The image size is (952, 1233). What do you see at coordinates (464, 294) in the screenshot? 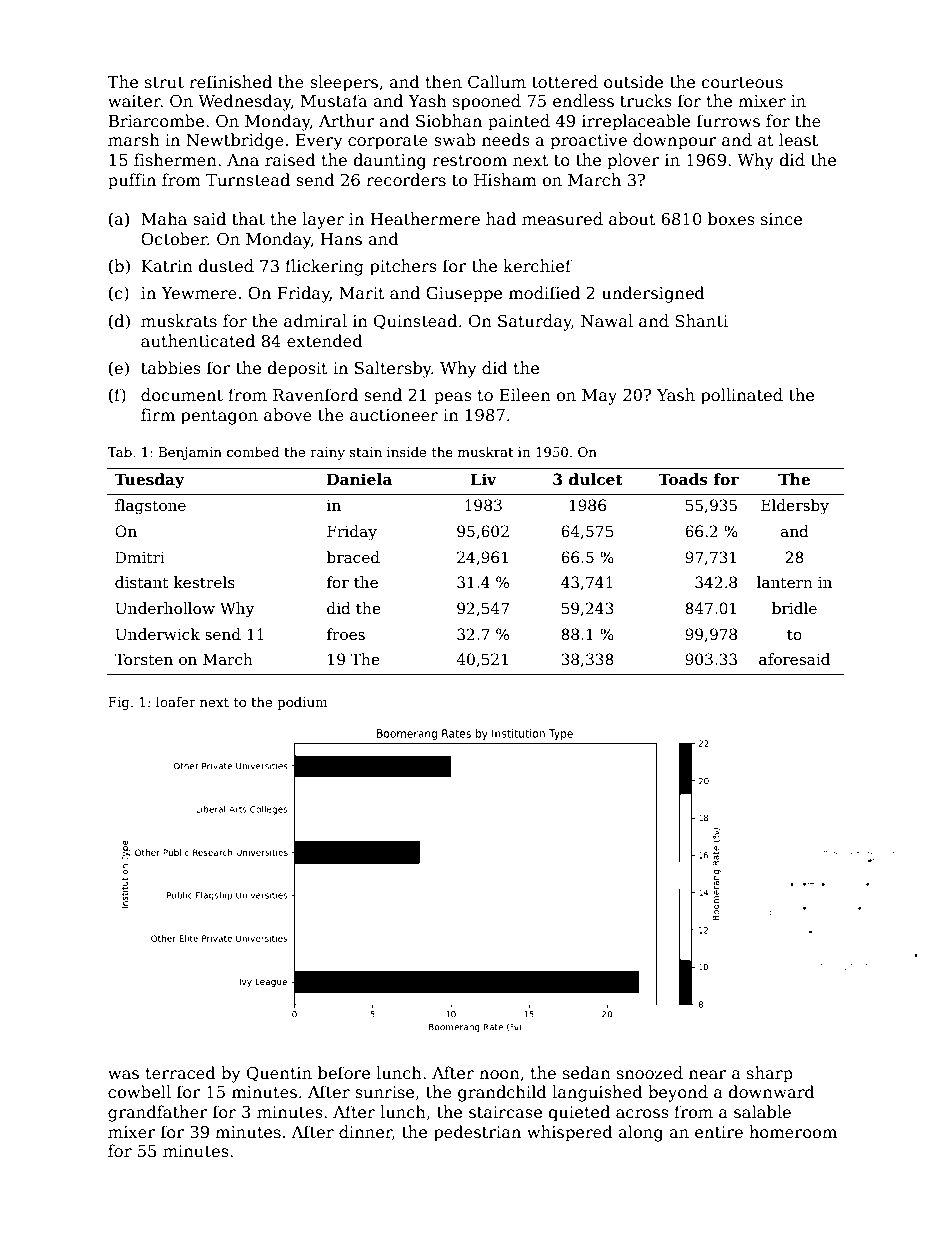
I see `Giuseppe` at bounding box center [464, 294].
